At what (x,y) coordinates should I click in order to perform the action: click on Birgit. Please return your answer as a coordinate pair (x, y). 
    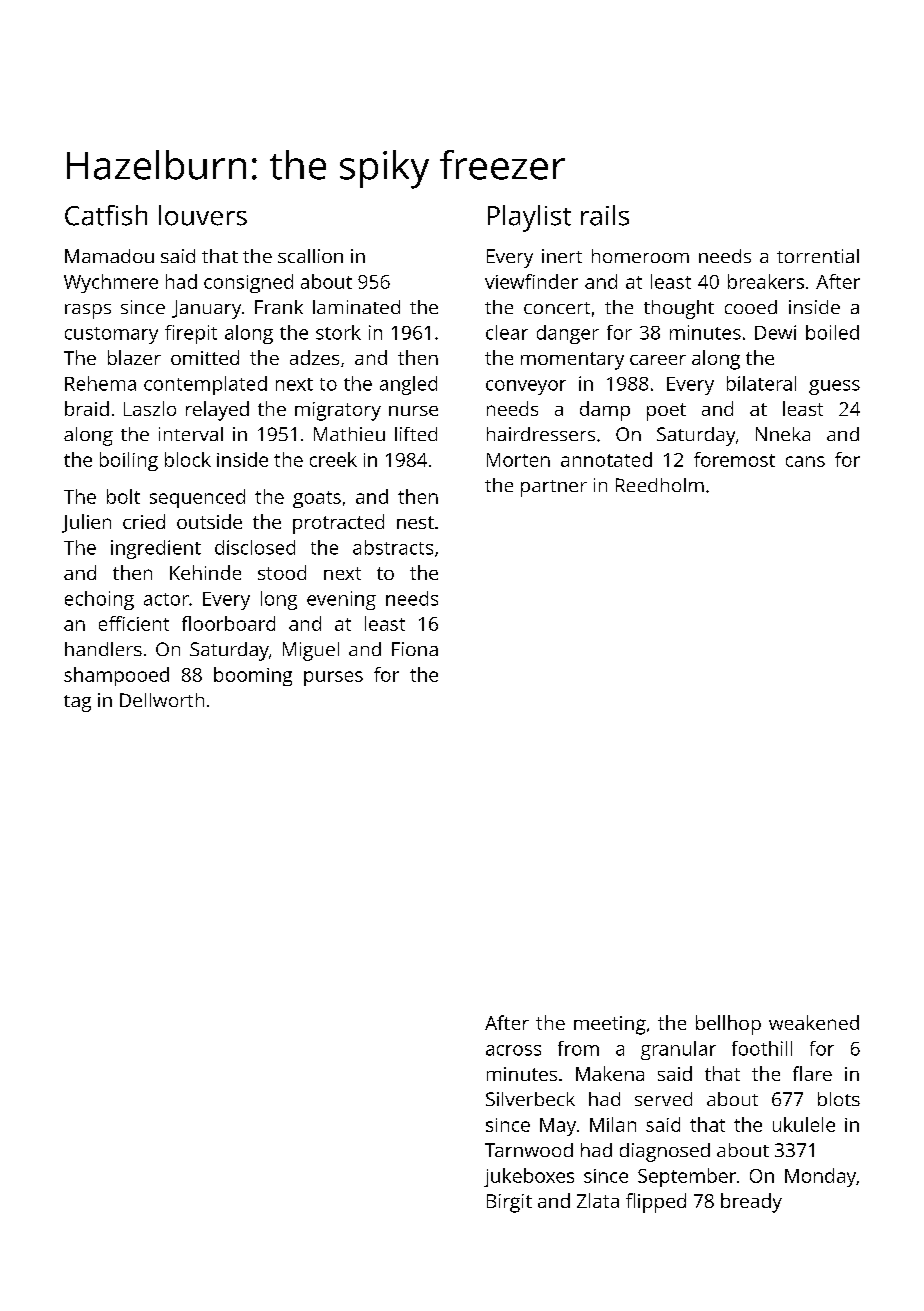
    Looking at the image, I should click on (509, 1203).
